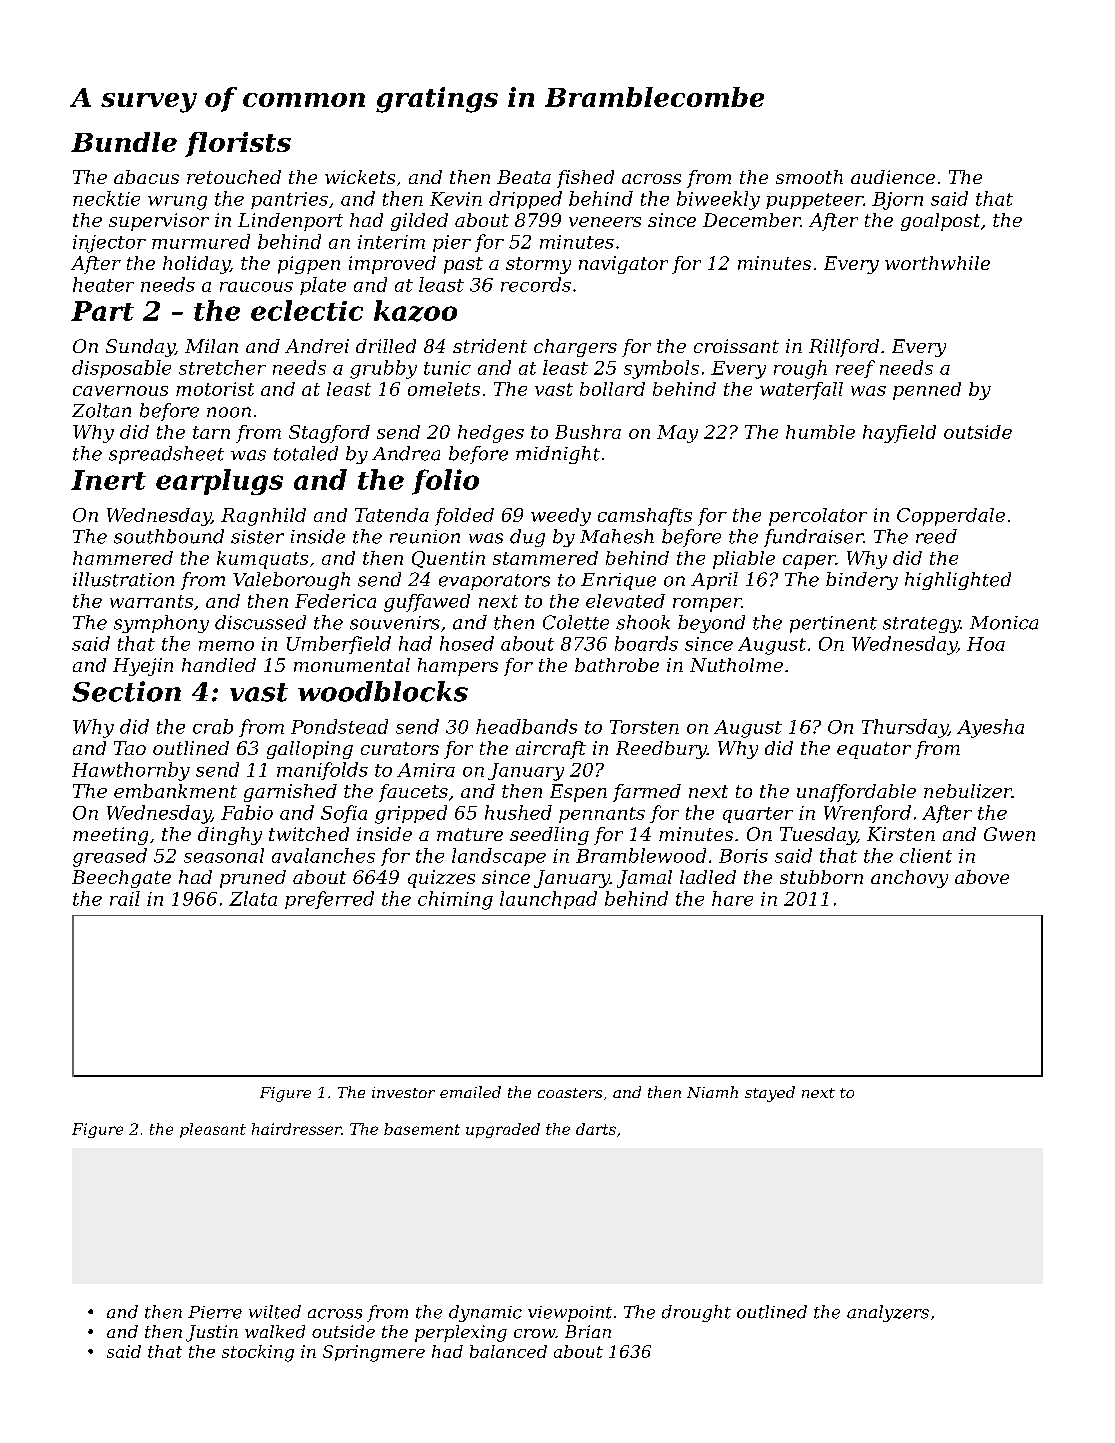  I want to click on Hawthornby, so click(131, 771).
